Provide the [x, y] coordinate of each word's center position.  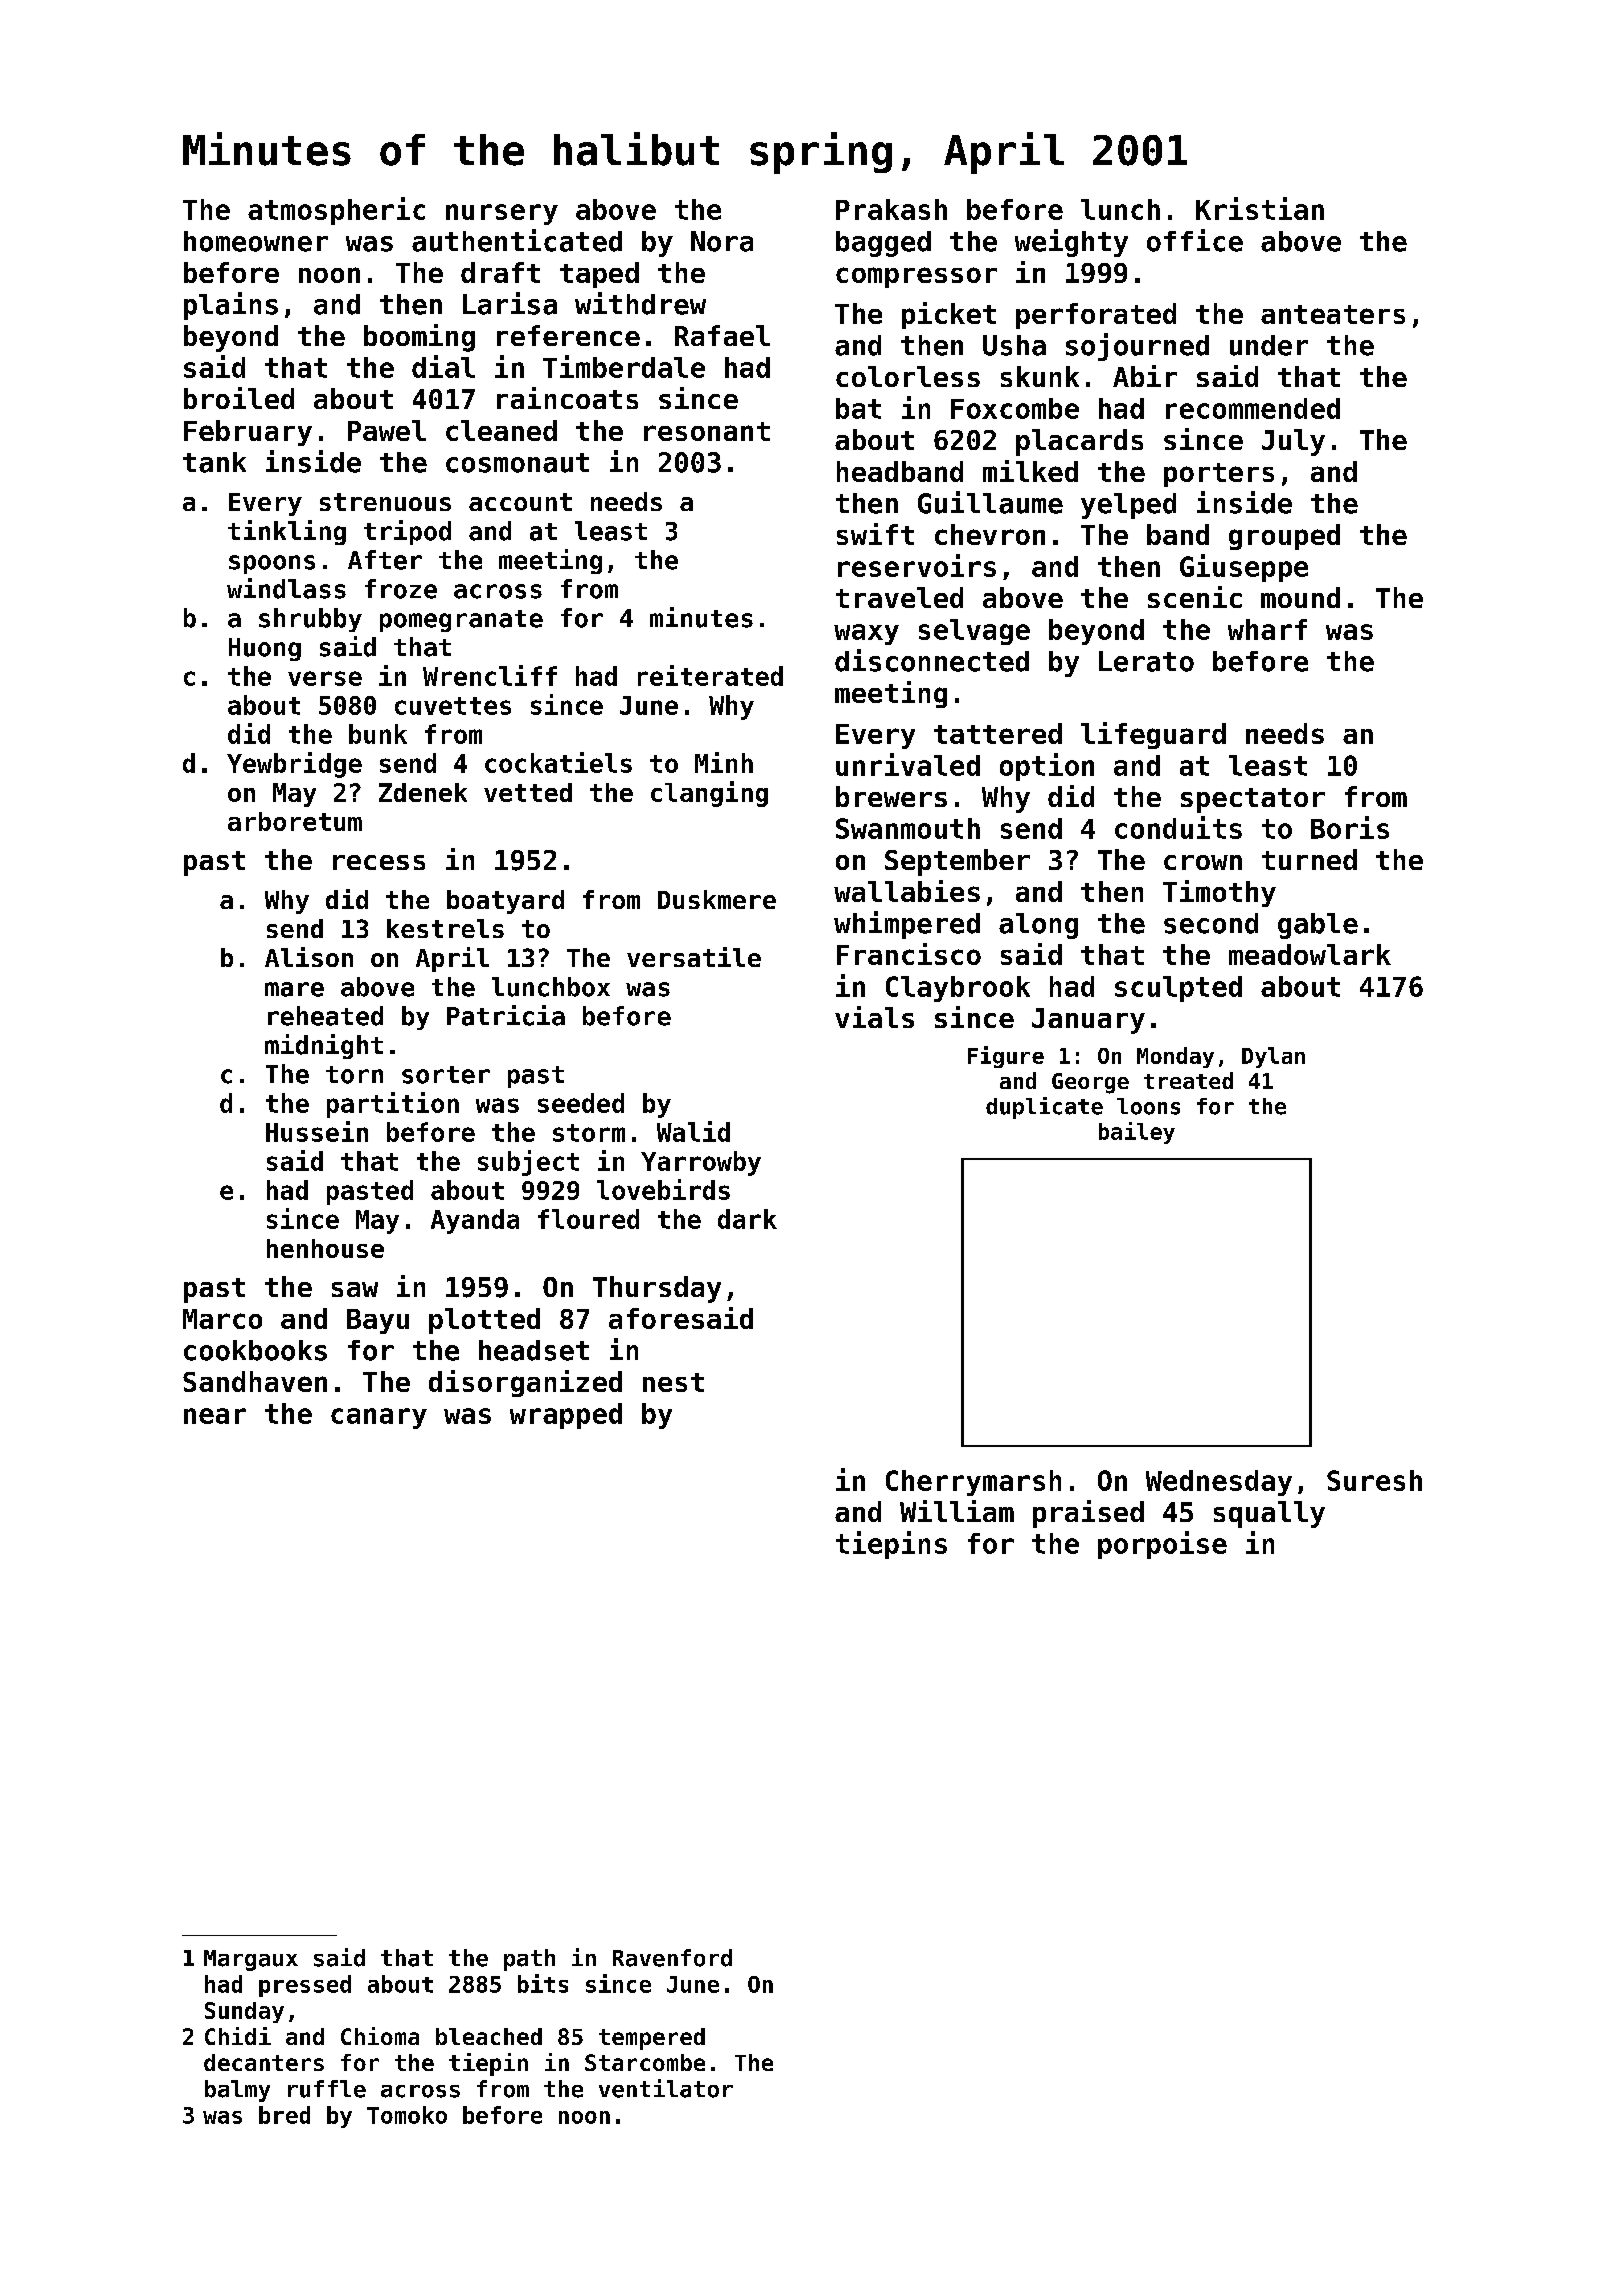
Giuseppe [1244, 568]
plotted [484, 1321]
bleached [489, 2036]
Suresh [1374, 1480]
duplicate [1044, 1108]
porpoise [1162, 1545]
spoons [272, 564]
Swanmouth [908, 828]
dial [443, 366]
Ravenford [672, 1958]
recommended [1253, 408]
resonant [707, 431]
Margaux [251, 1960]
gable [1318, 926]
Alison [309, 957]
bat [858, 408]
